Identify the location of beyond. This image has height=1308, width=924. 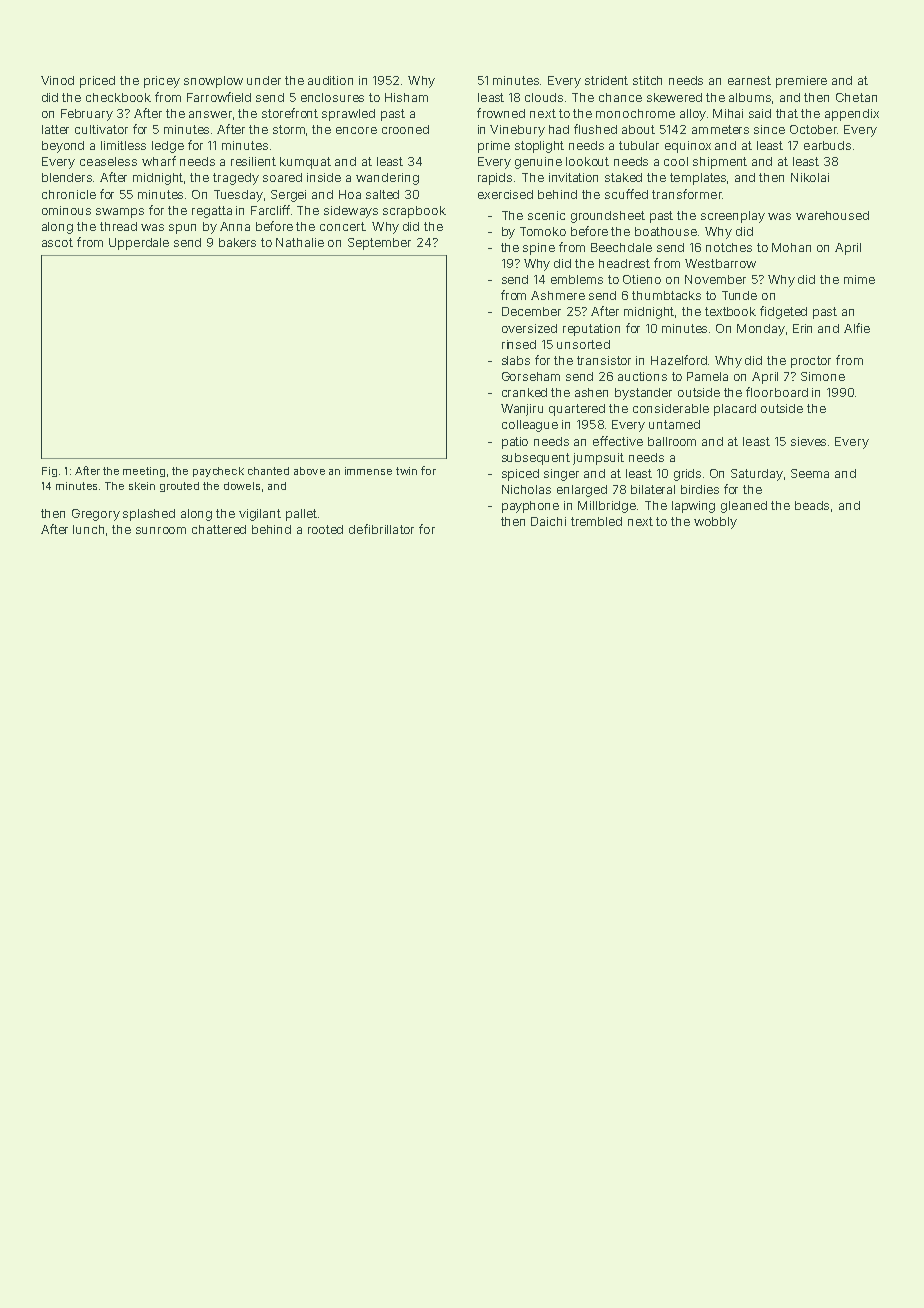
(63, 147).
